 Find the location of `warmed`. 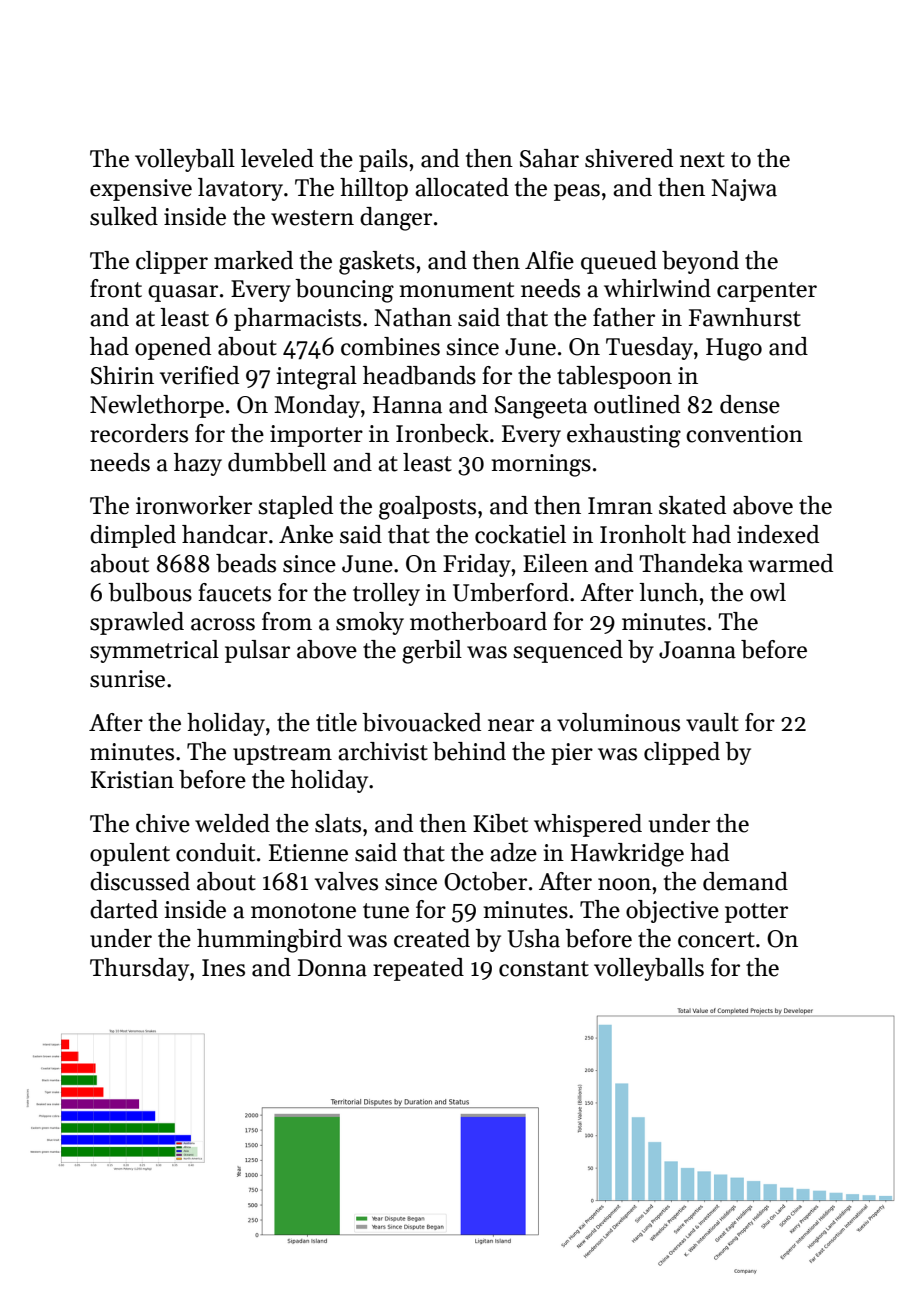

warmed is located at coordinates (790, 563).
